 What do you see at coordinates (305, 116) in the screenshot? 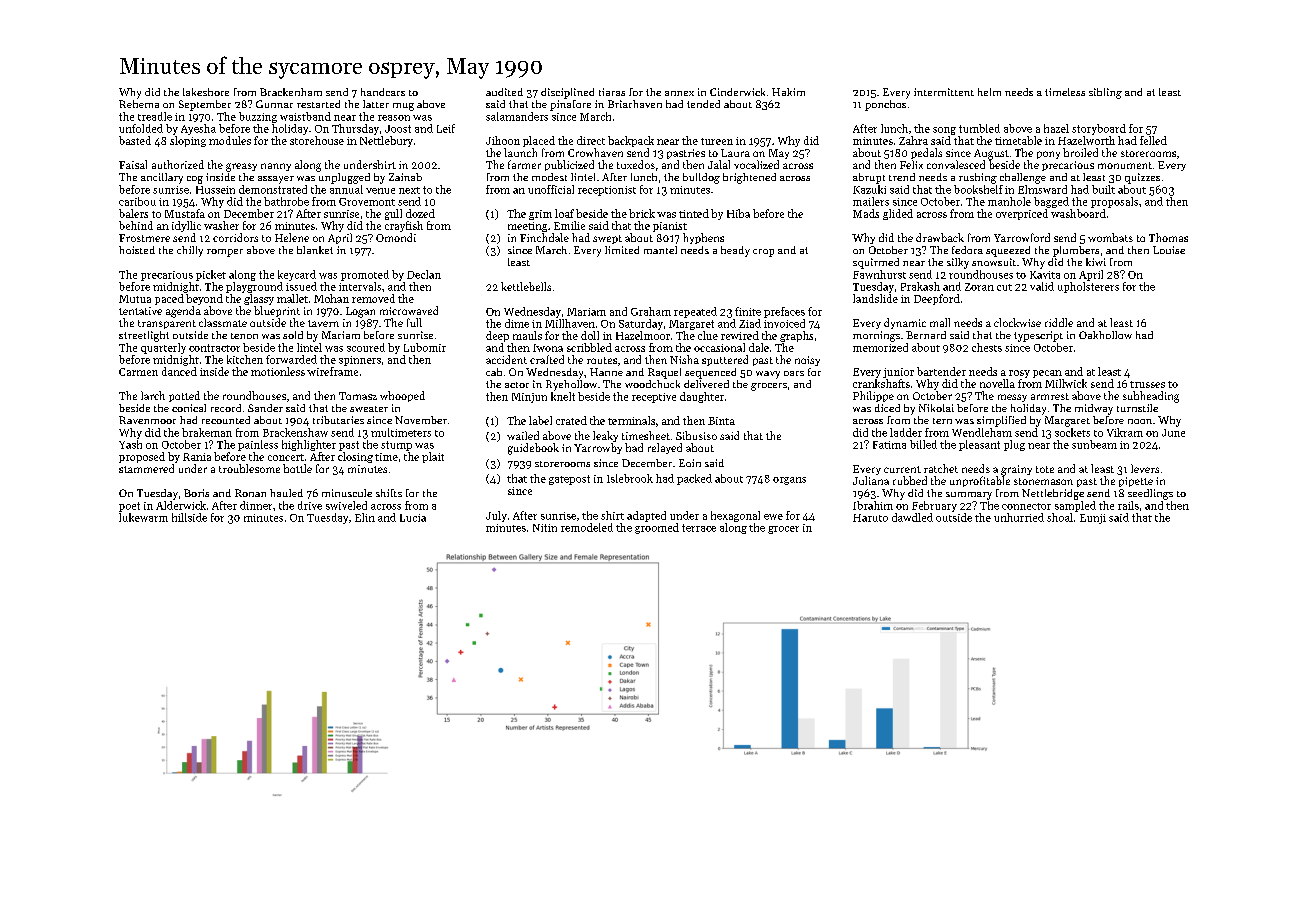
I see `waistband` at bounding box center [305, 116].
